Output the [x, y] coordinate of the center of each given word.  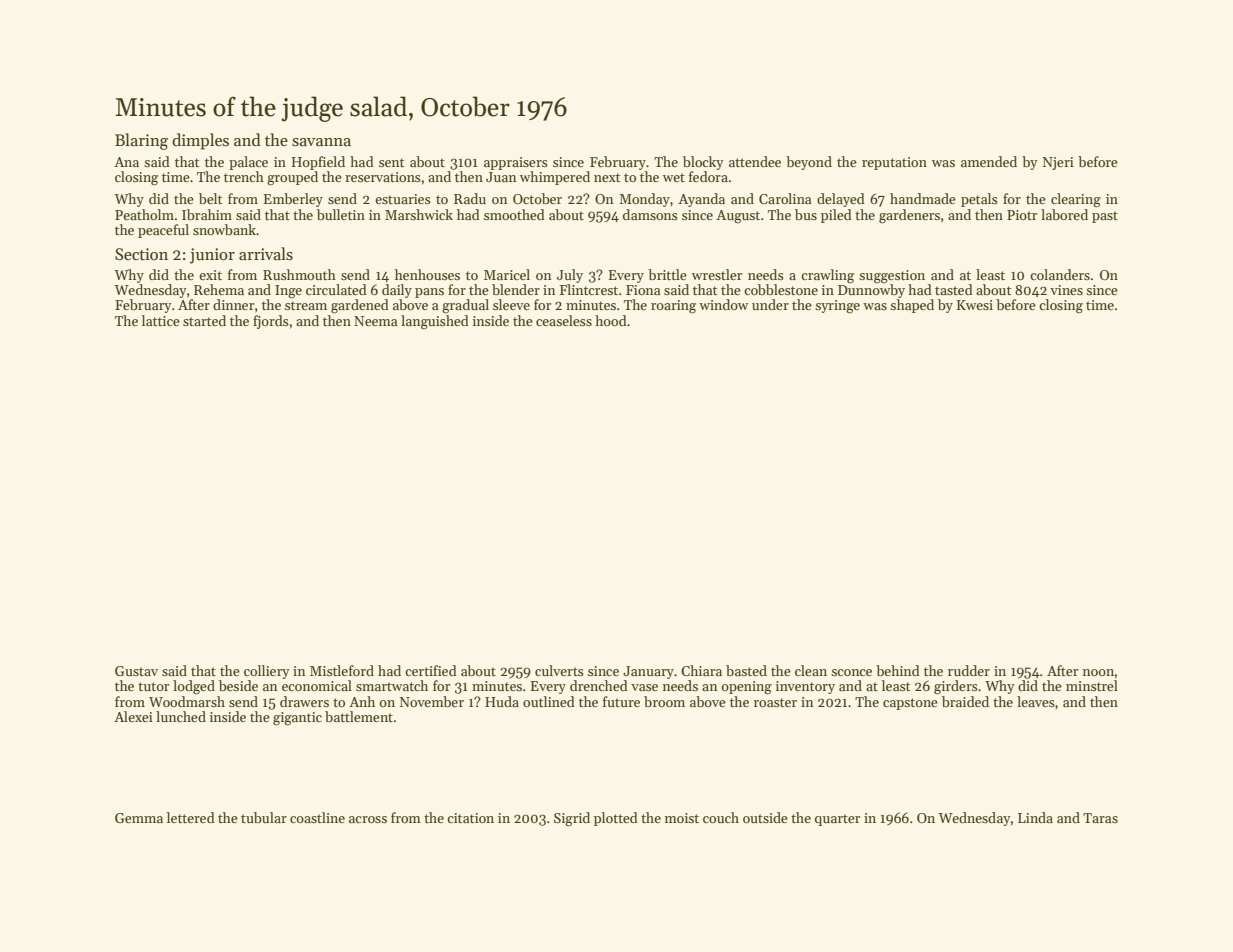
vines [1066, 290]
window [723, 304]
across [368, 819]
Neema [375, 321]
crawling [827, 276]
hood [611, 320]
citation [470, 818]
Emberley [293, 200]
